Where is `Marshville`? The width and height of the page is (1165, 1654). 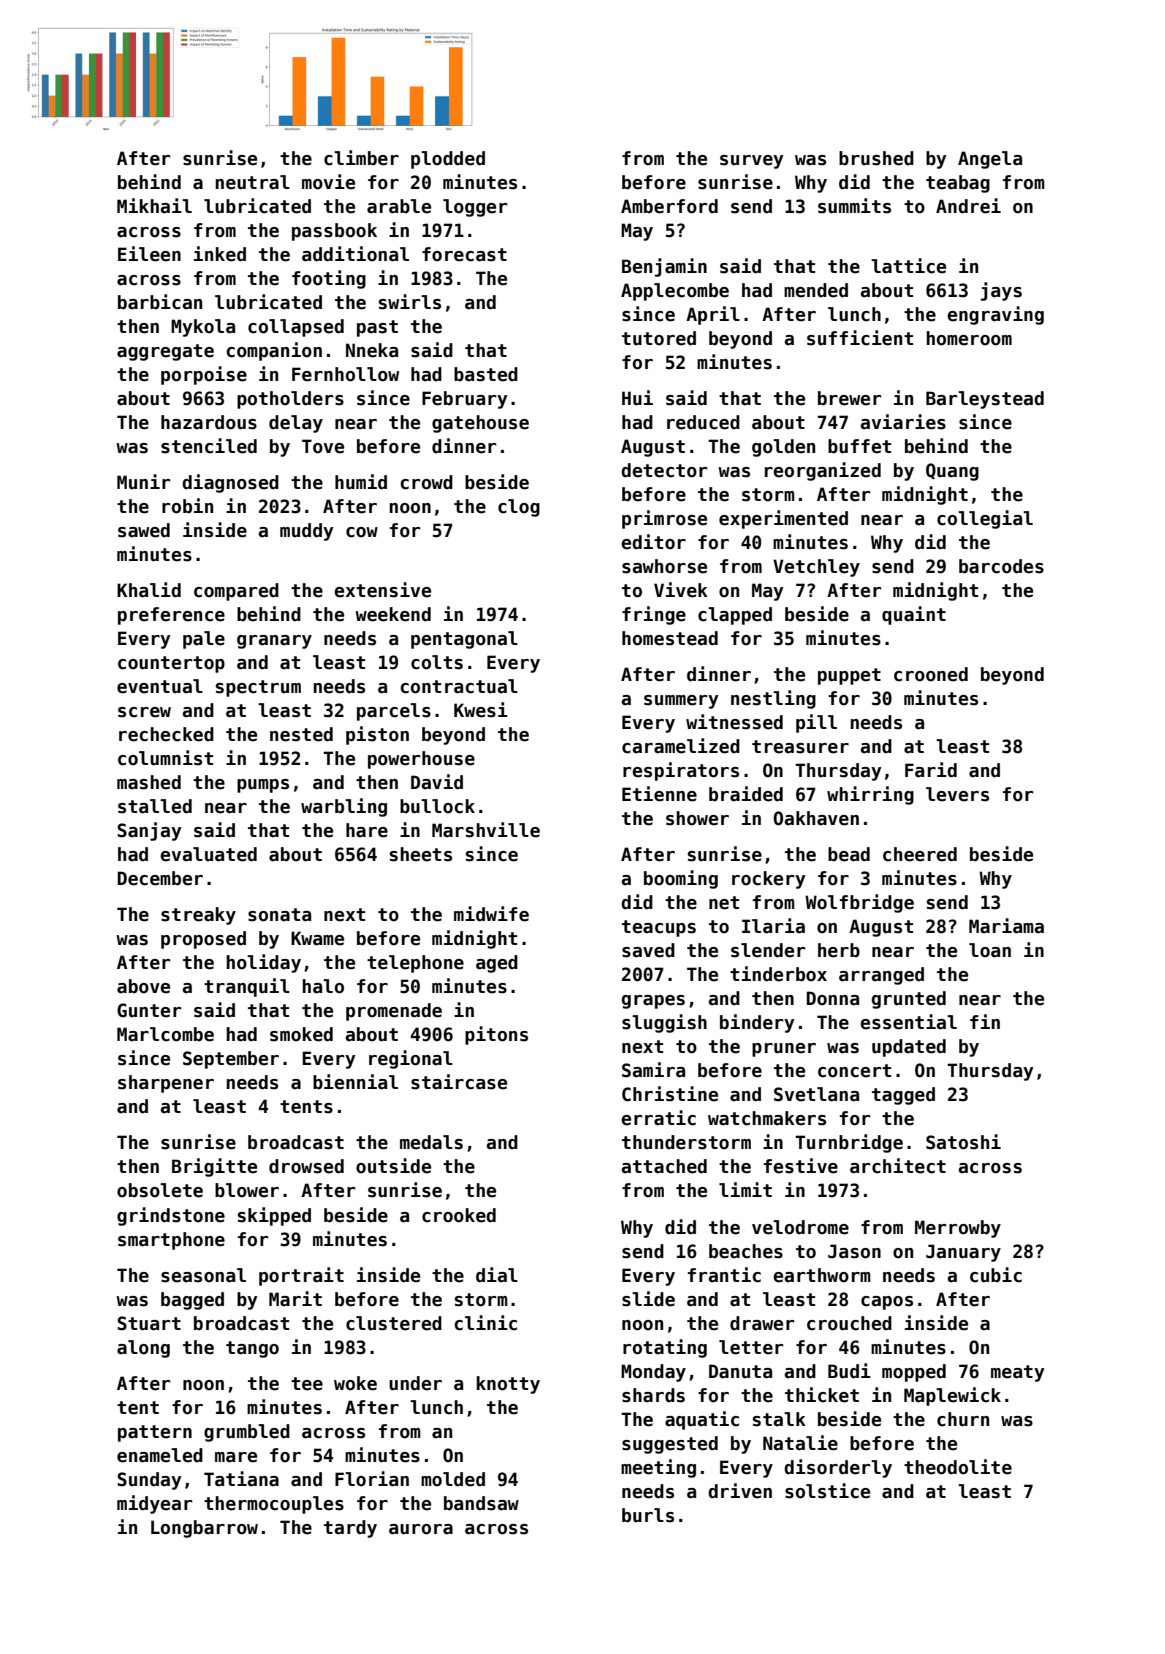
Marshville is located at coordinates (486, 830).
